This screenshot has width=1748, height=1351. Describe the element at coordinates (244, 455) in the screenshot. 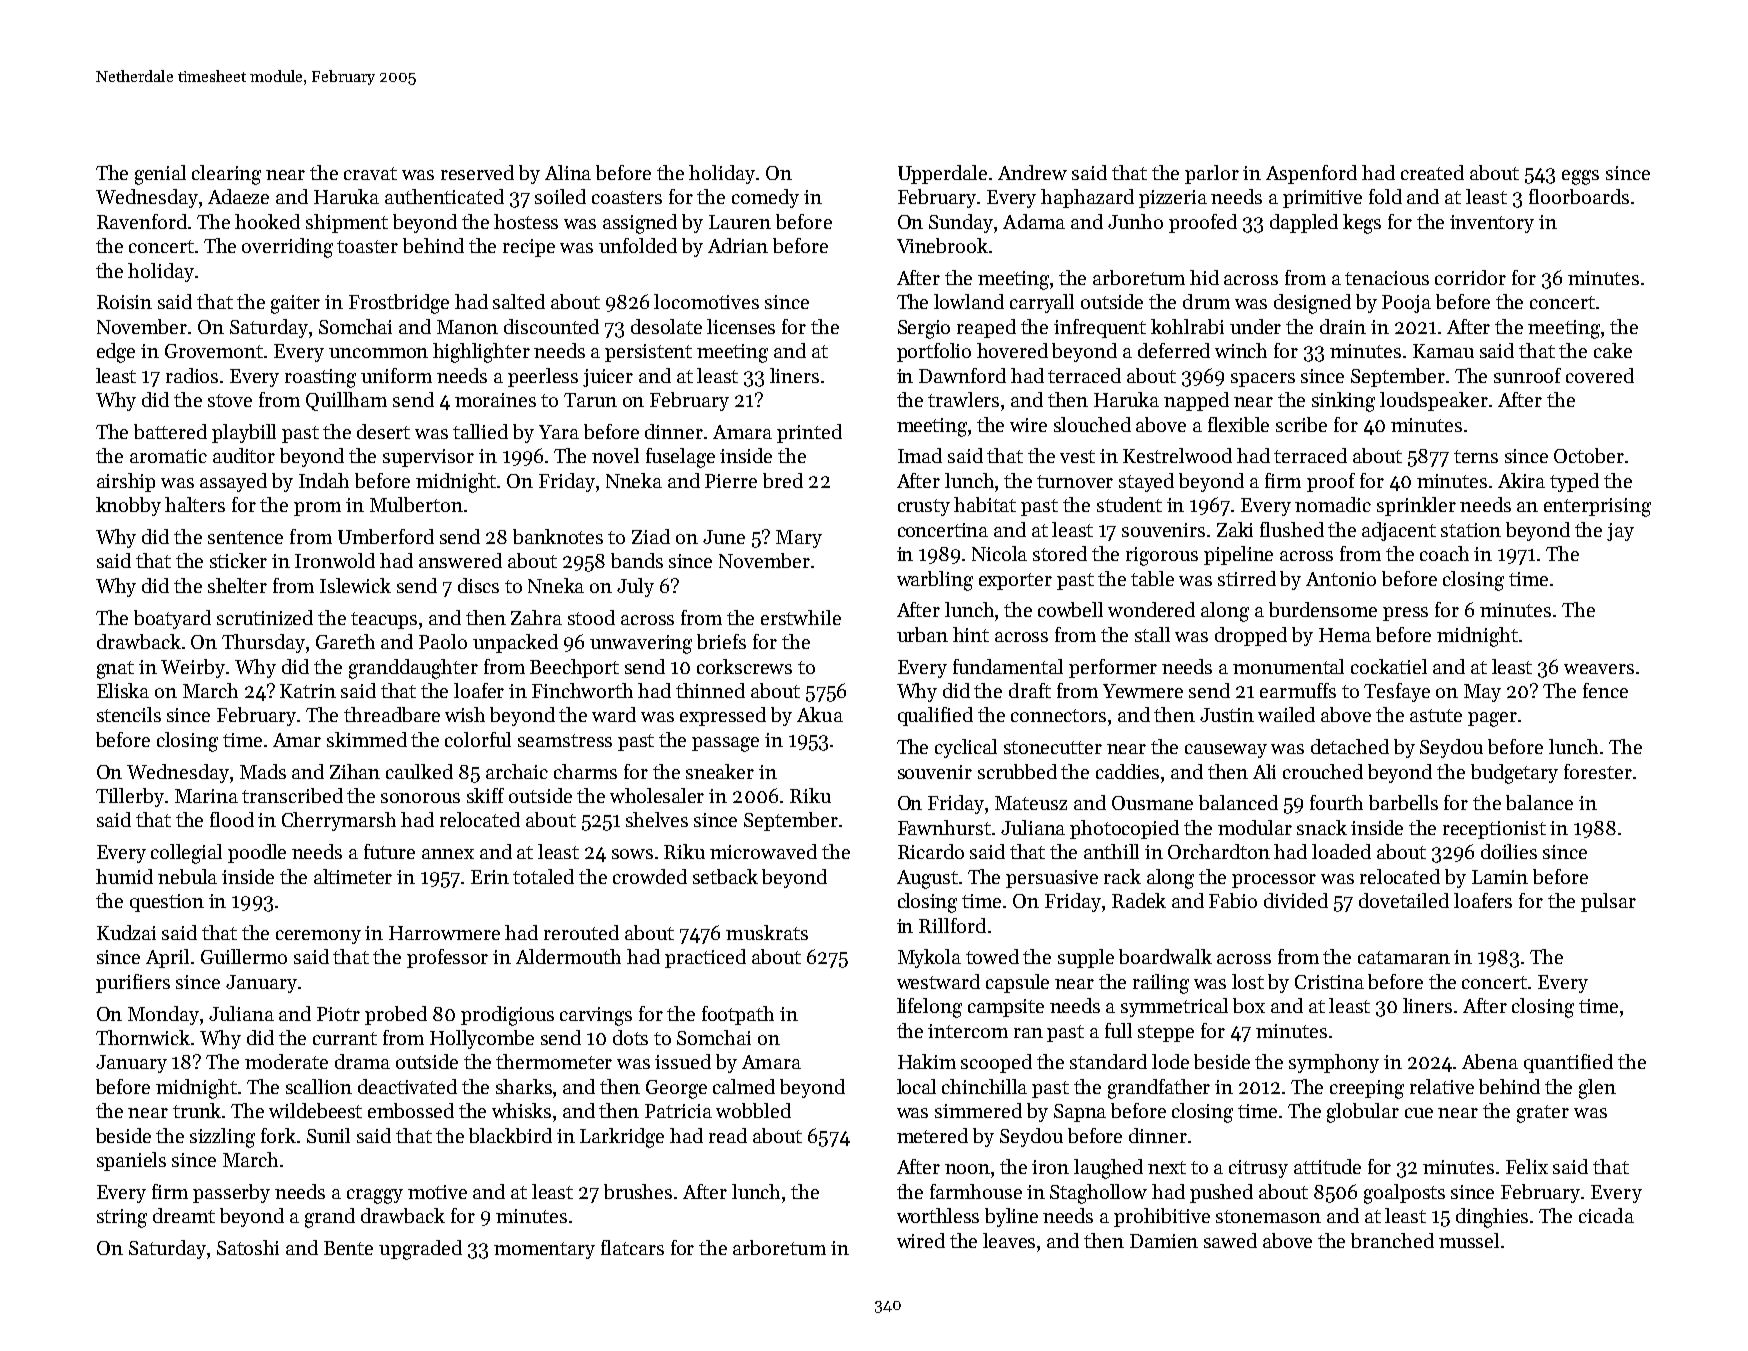

I see `auditor` at that location.
